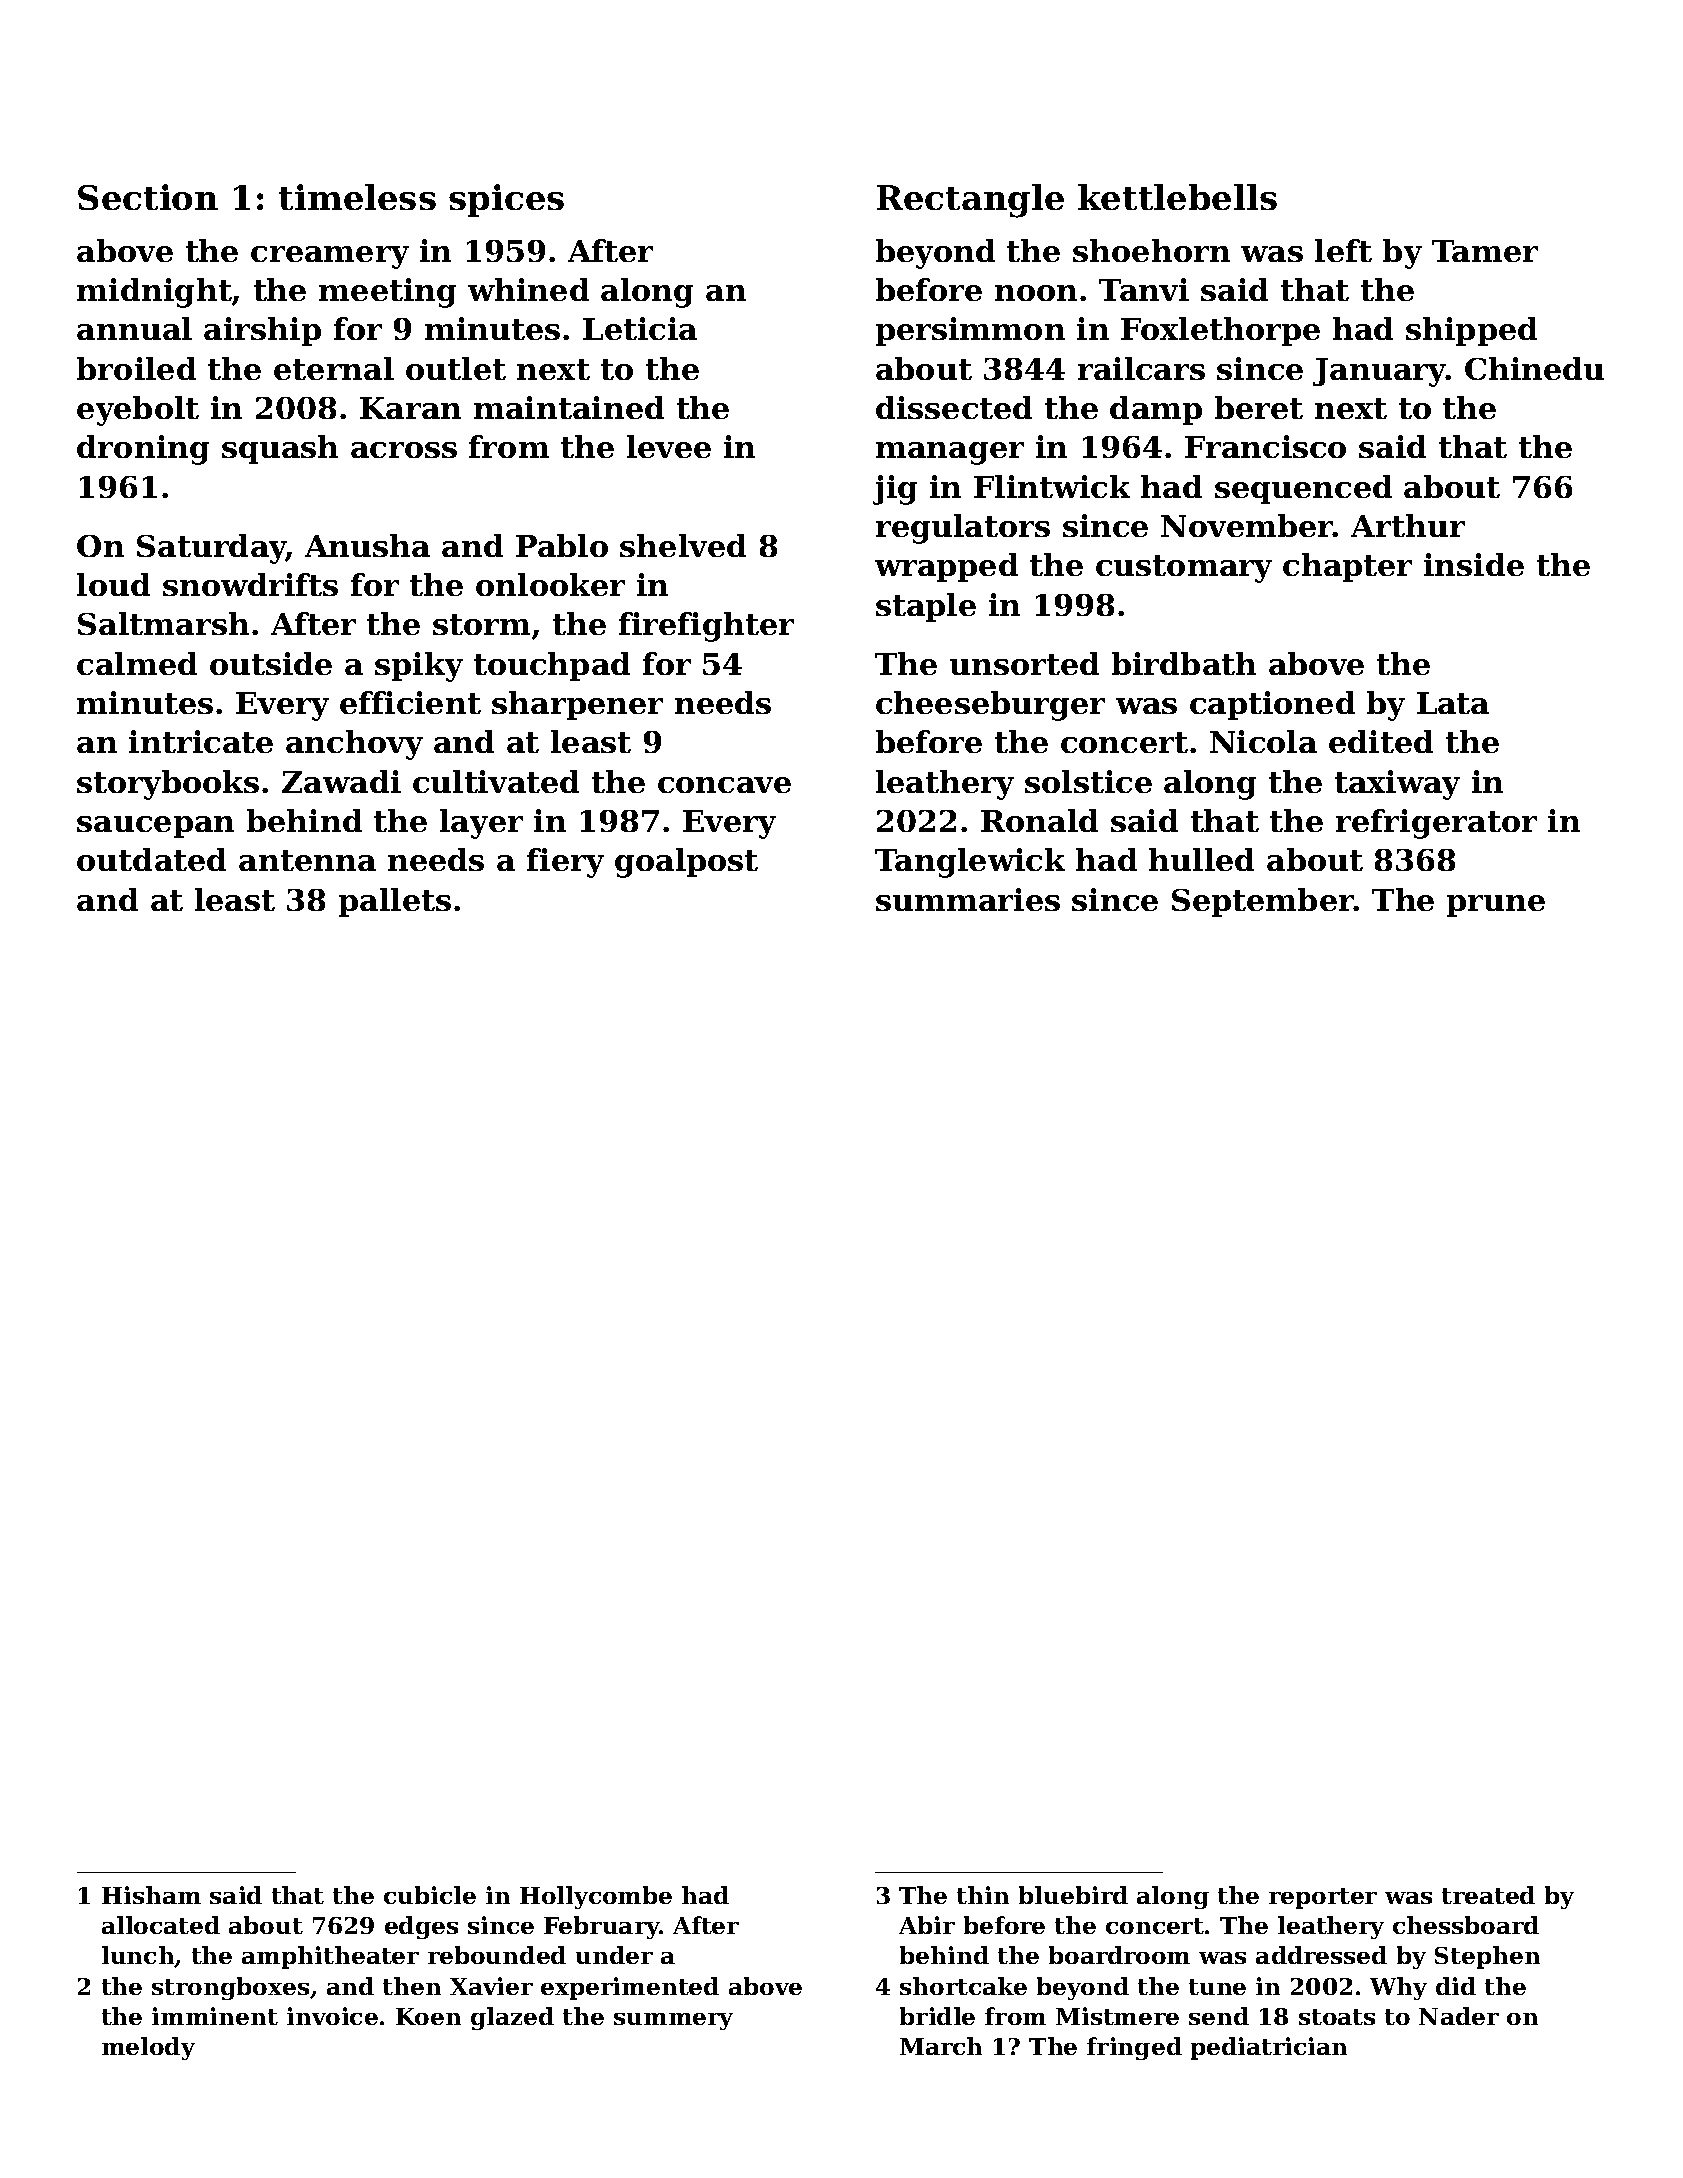 This screenshot has height=2178, width=1683. I want to click on unsorted, so click(1024, 663).
